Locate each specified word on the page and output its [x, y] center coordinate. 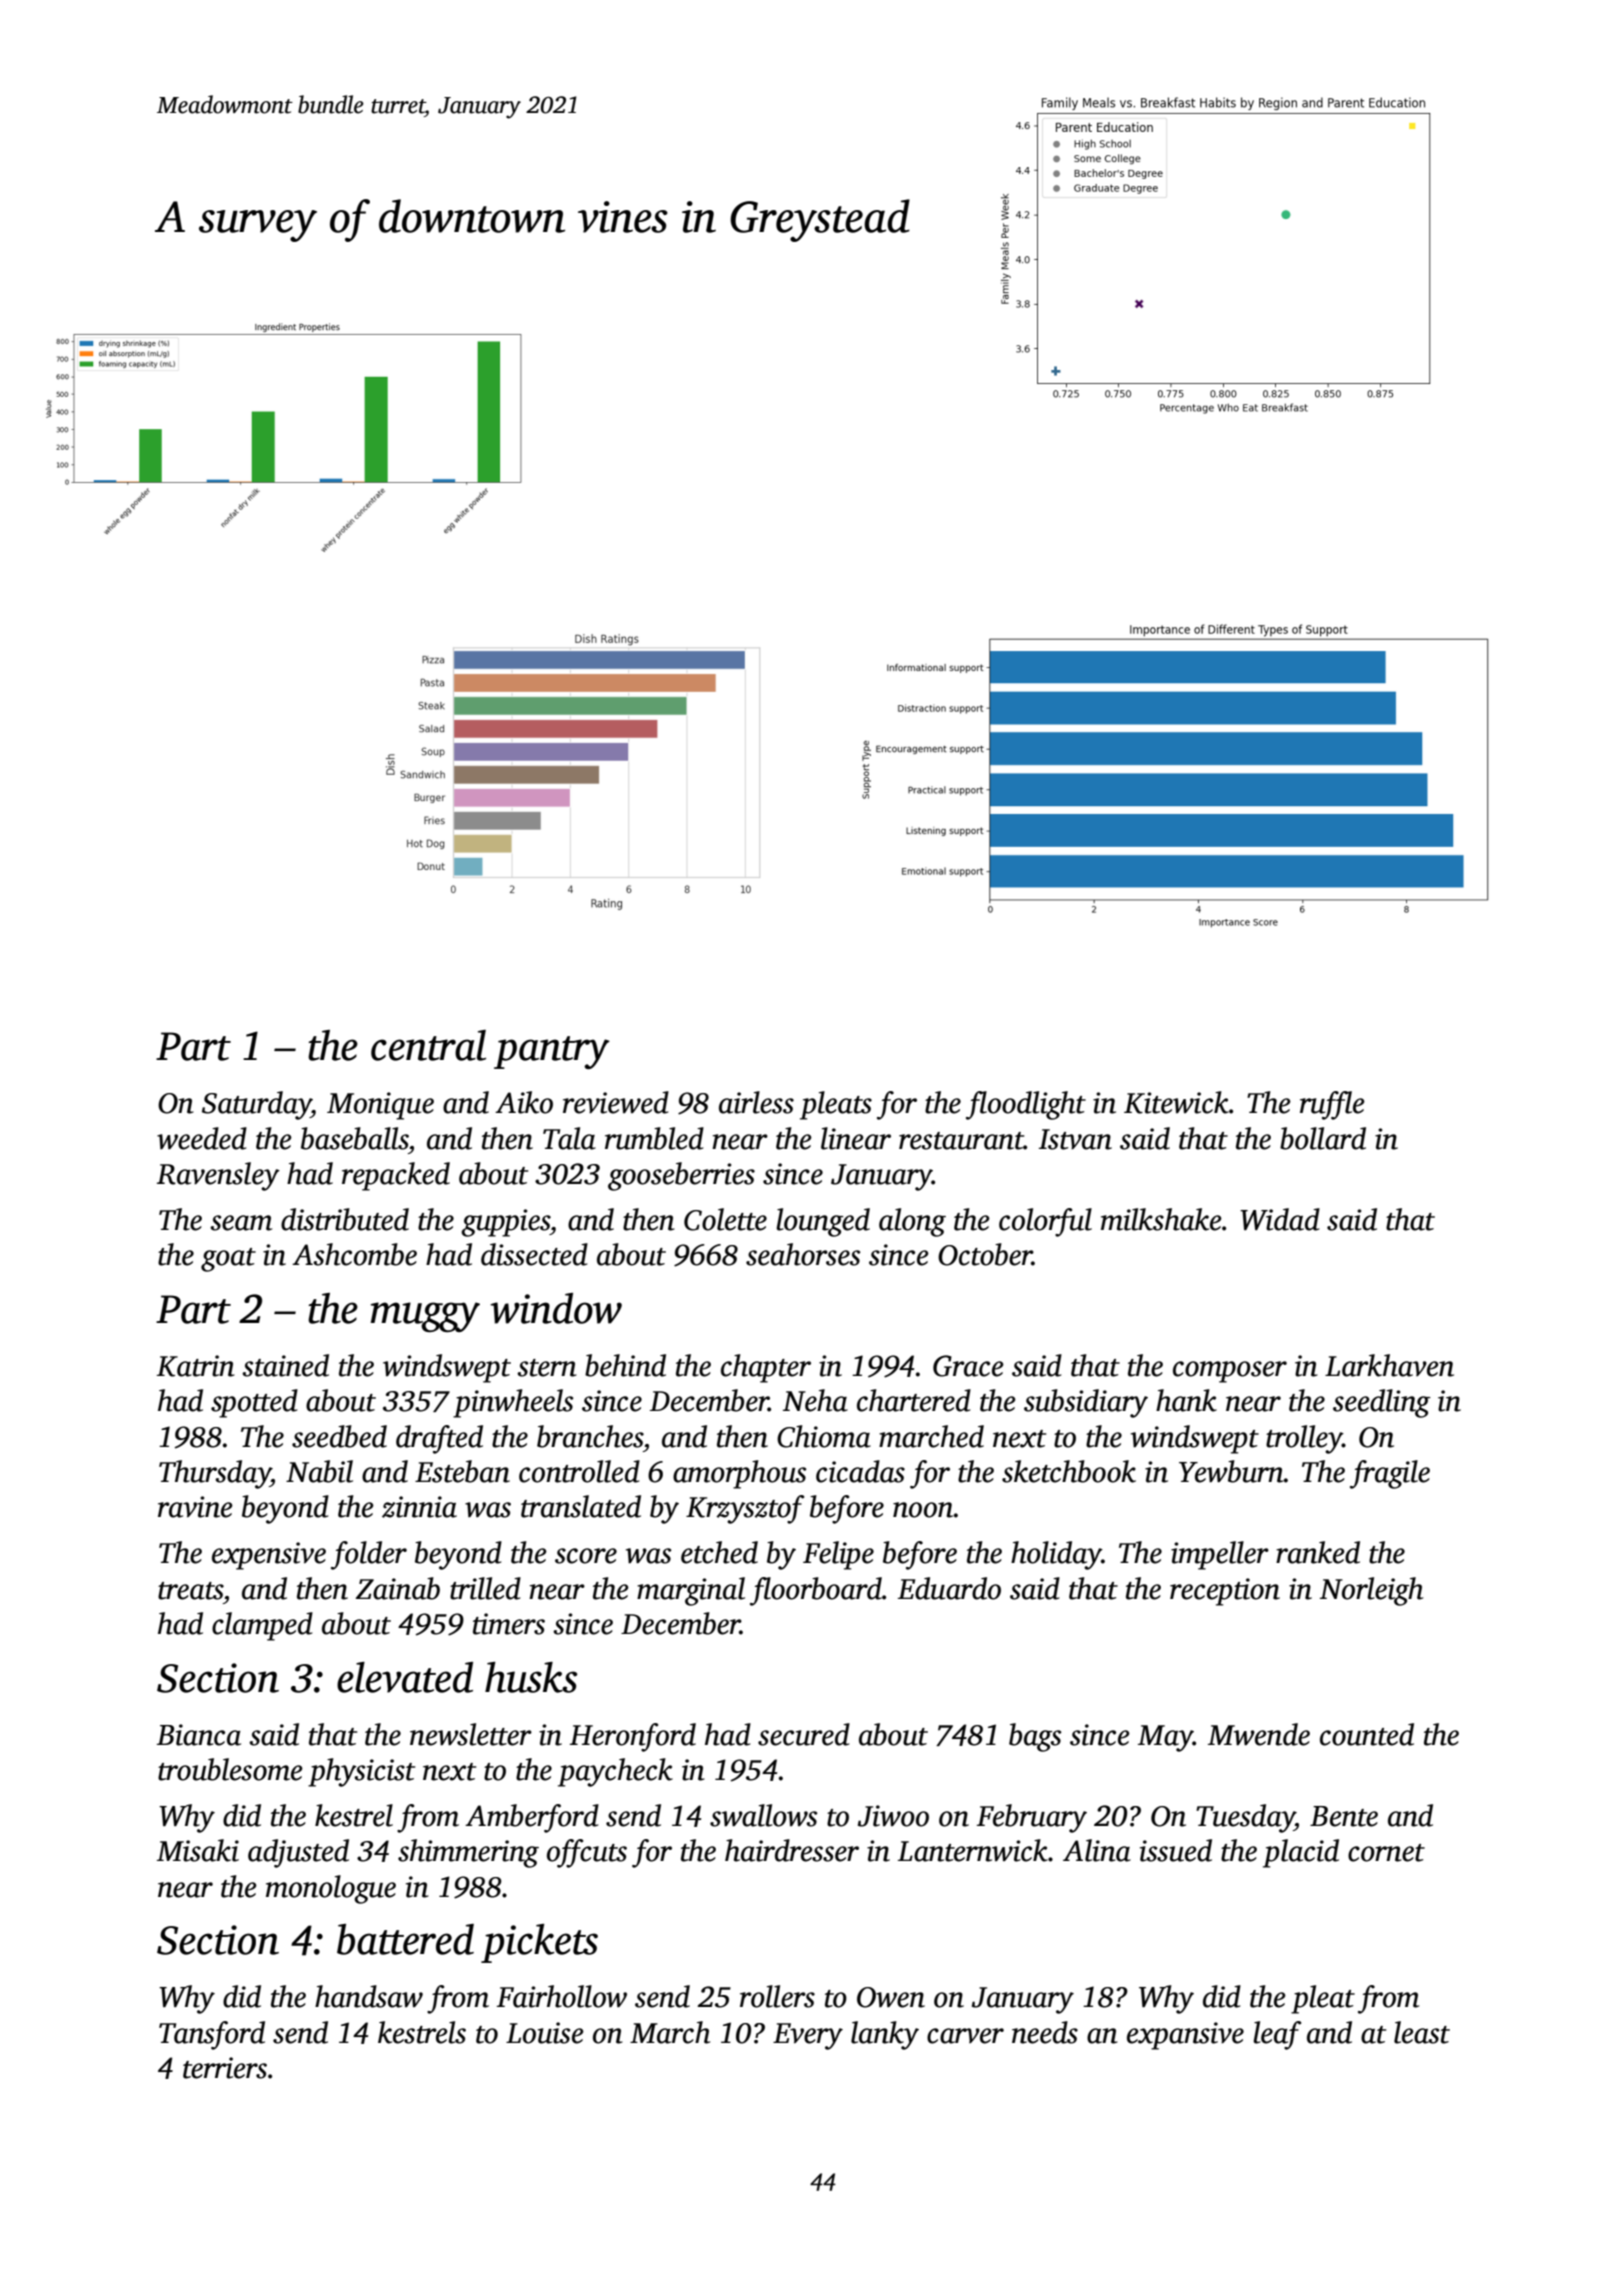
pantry [552, 1052]
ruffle [1332, 1105]
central [428, 1045]
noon [923, 1510]
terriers [225, 2068]
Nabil [319, 1471]
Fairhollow [562, 1996]
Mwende [1259, 1734]
